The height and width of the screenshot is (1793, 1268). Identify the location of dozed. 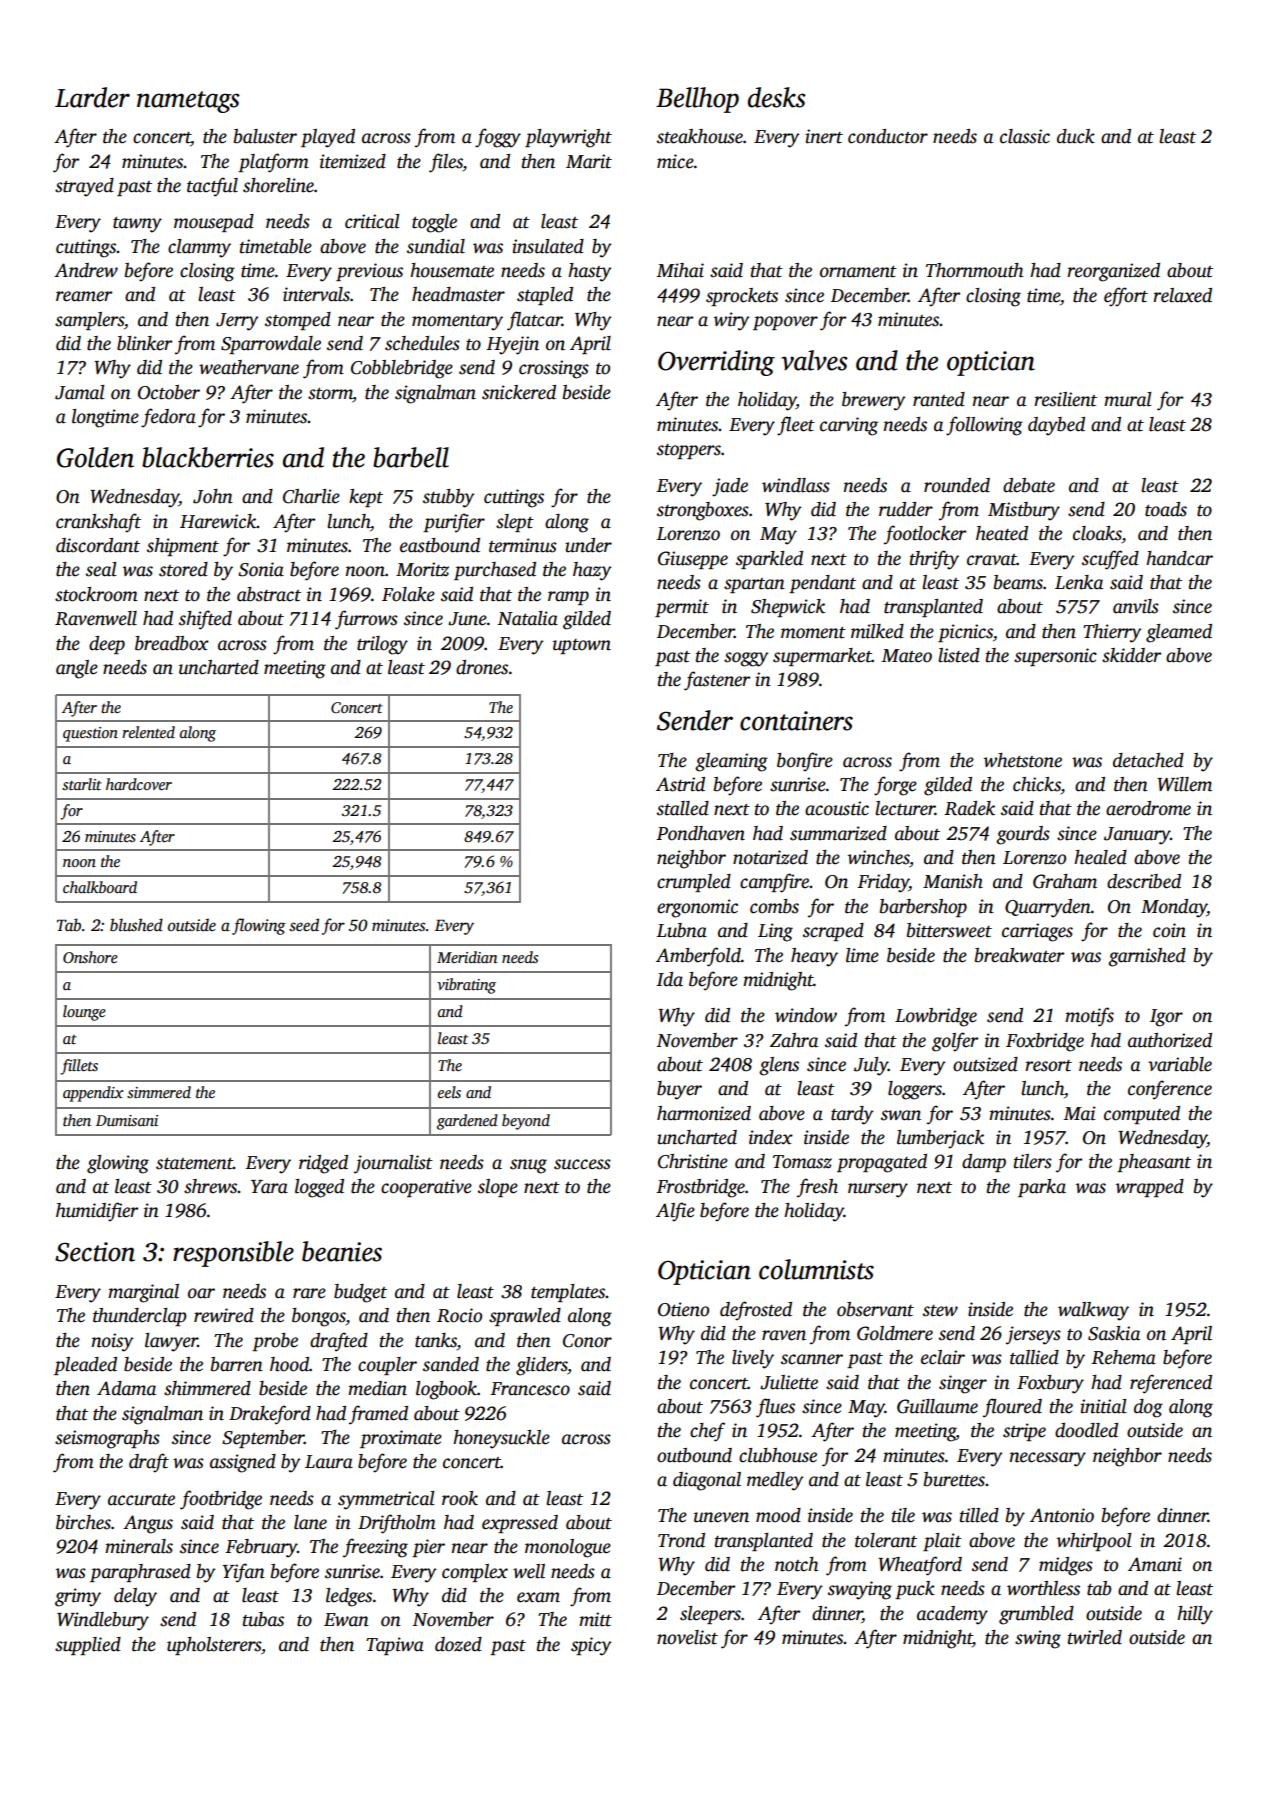
(458, 1644).
